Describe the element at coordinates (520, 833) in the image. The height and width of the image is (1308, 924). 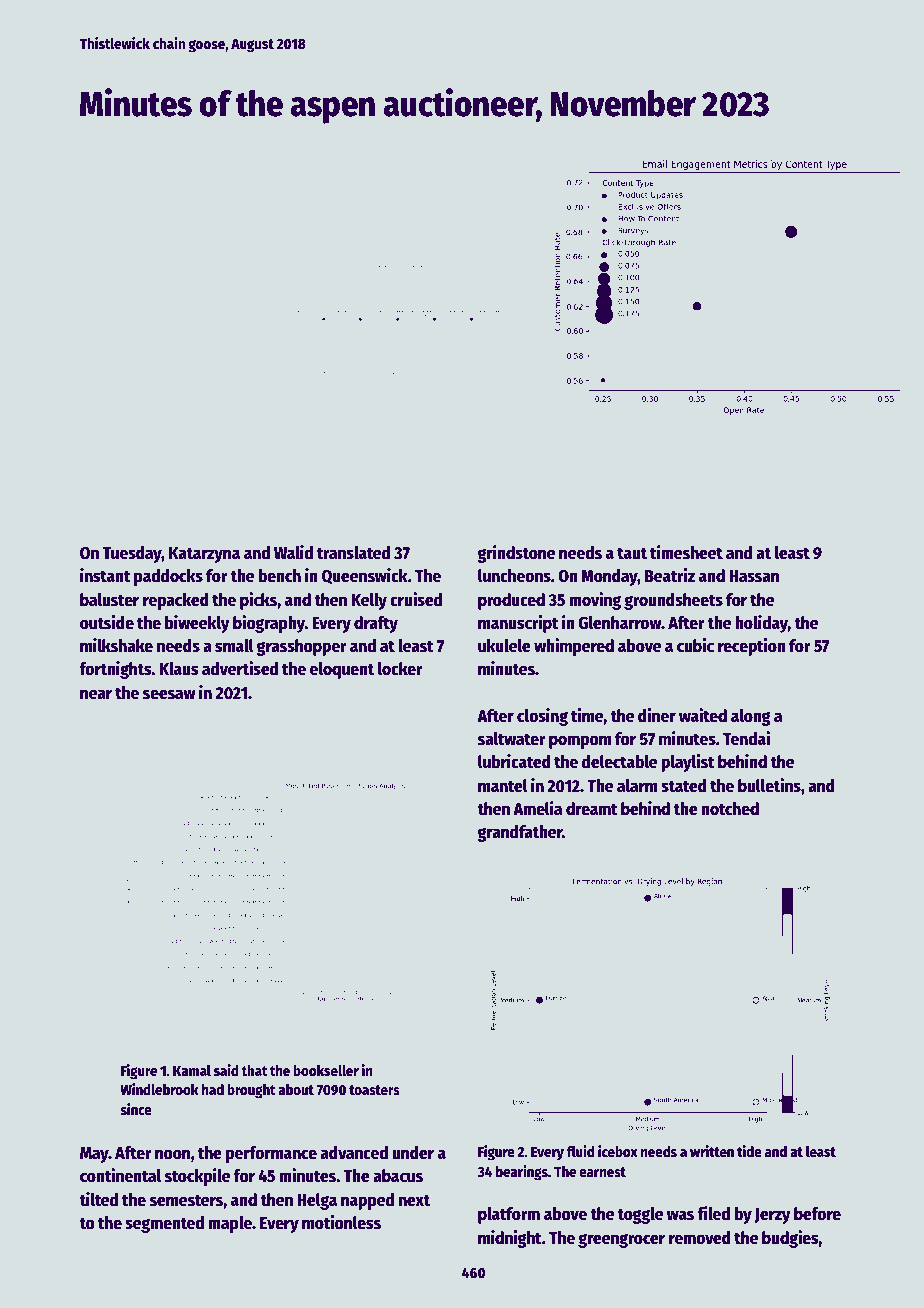
I see `grandfather` at that location.
